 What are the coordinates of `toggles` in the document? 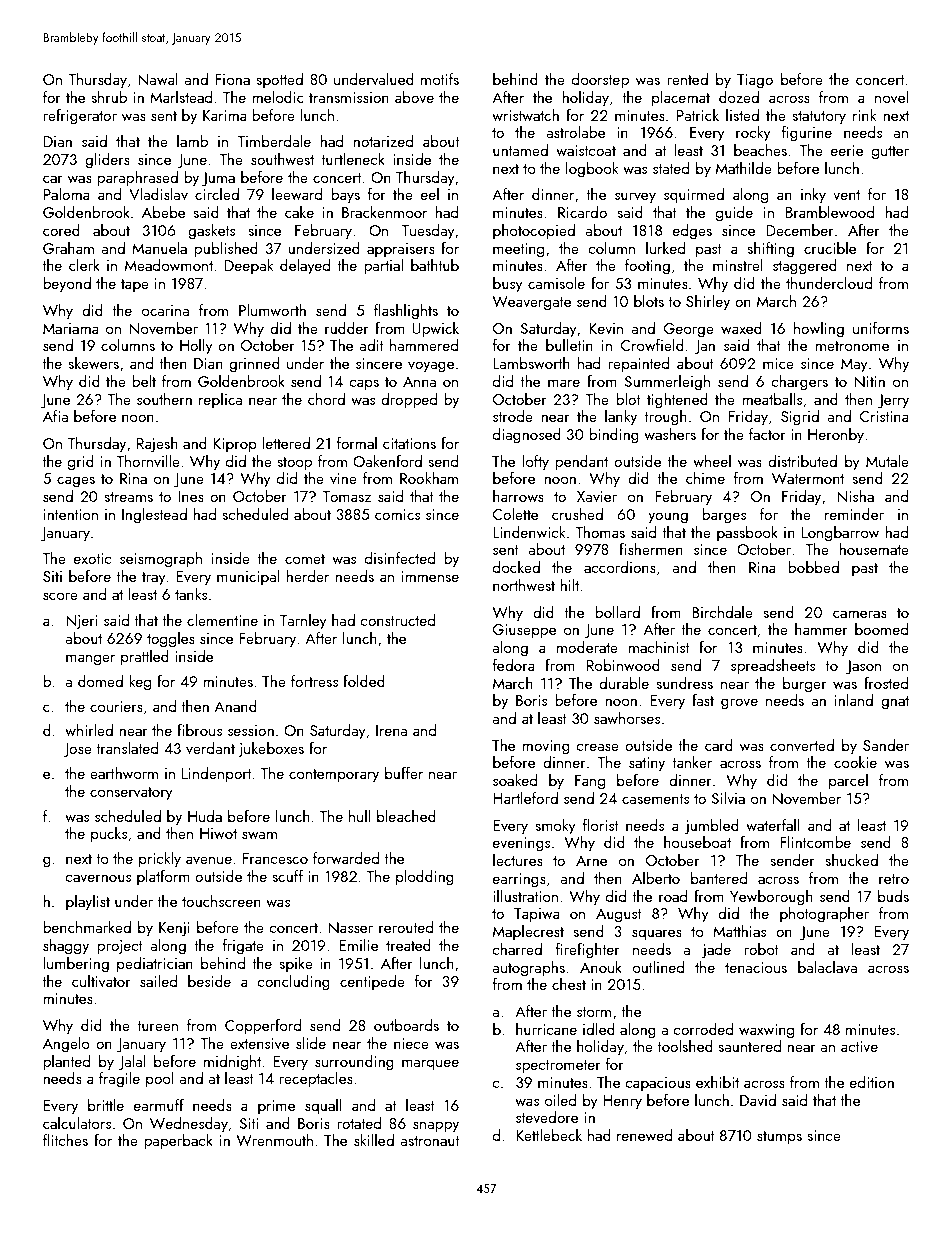 It's located at (171, 640).
